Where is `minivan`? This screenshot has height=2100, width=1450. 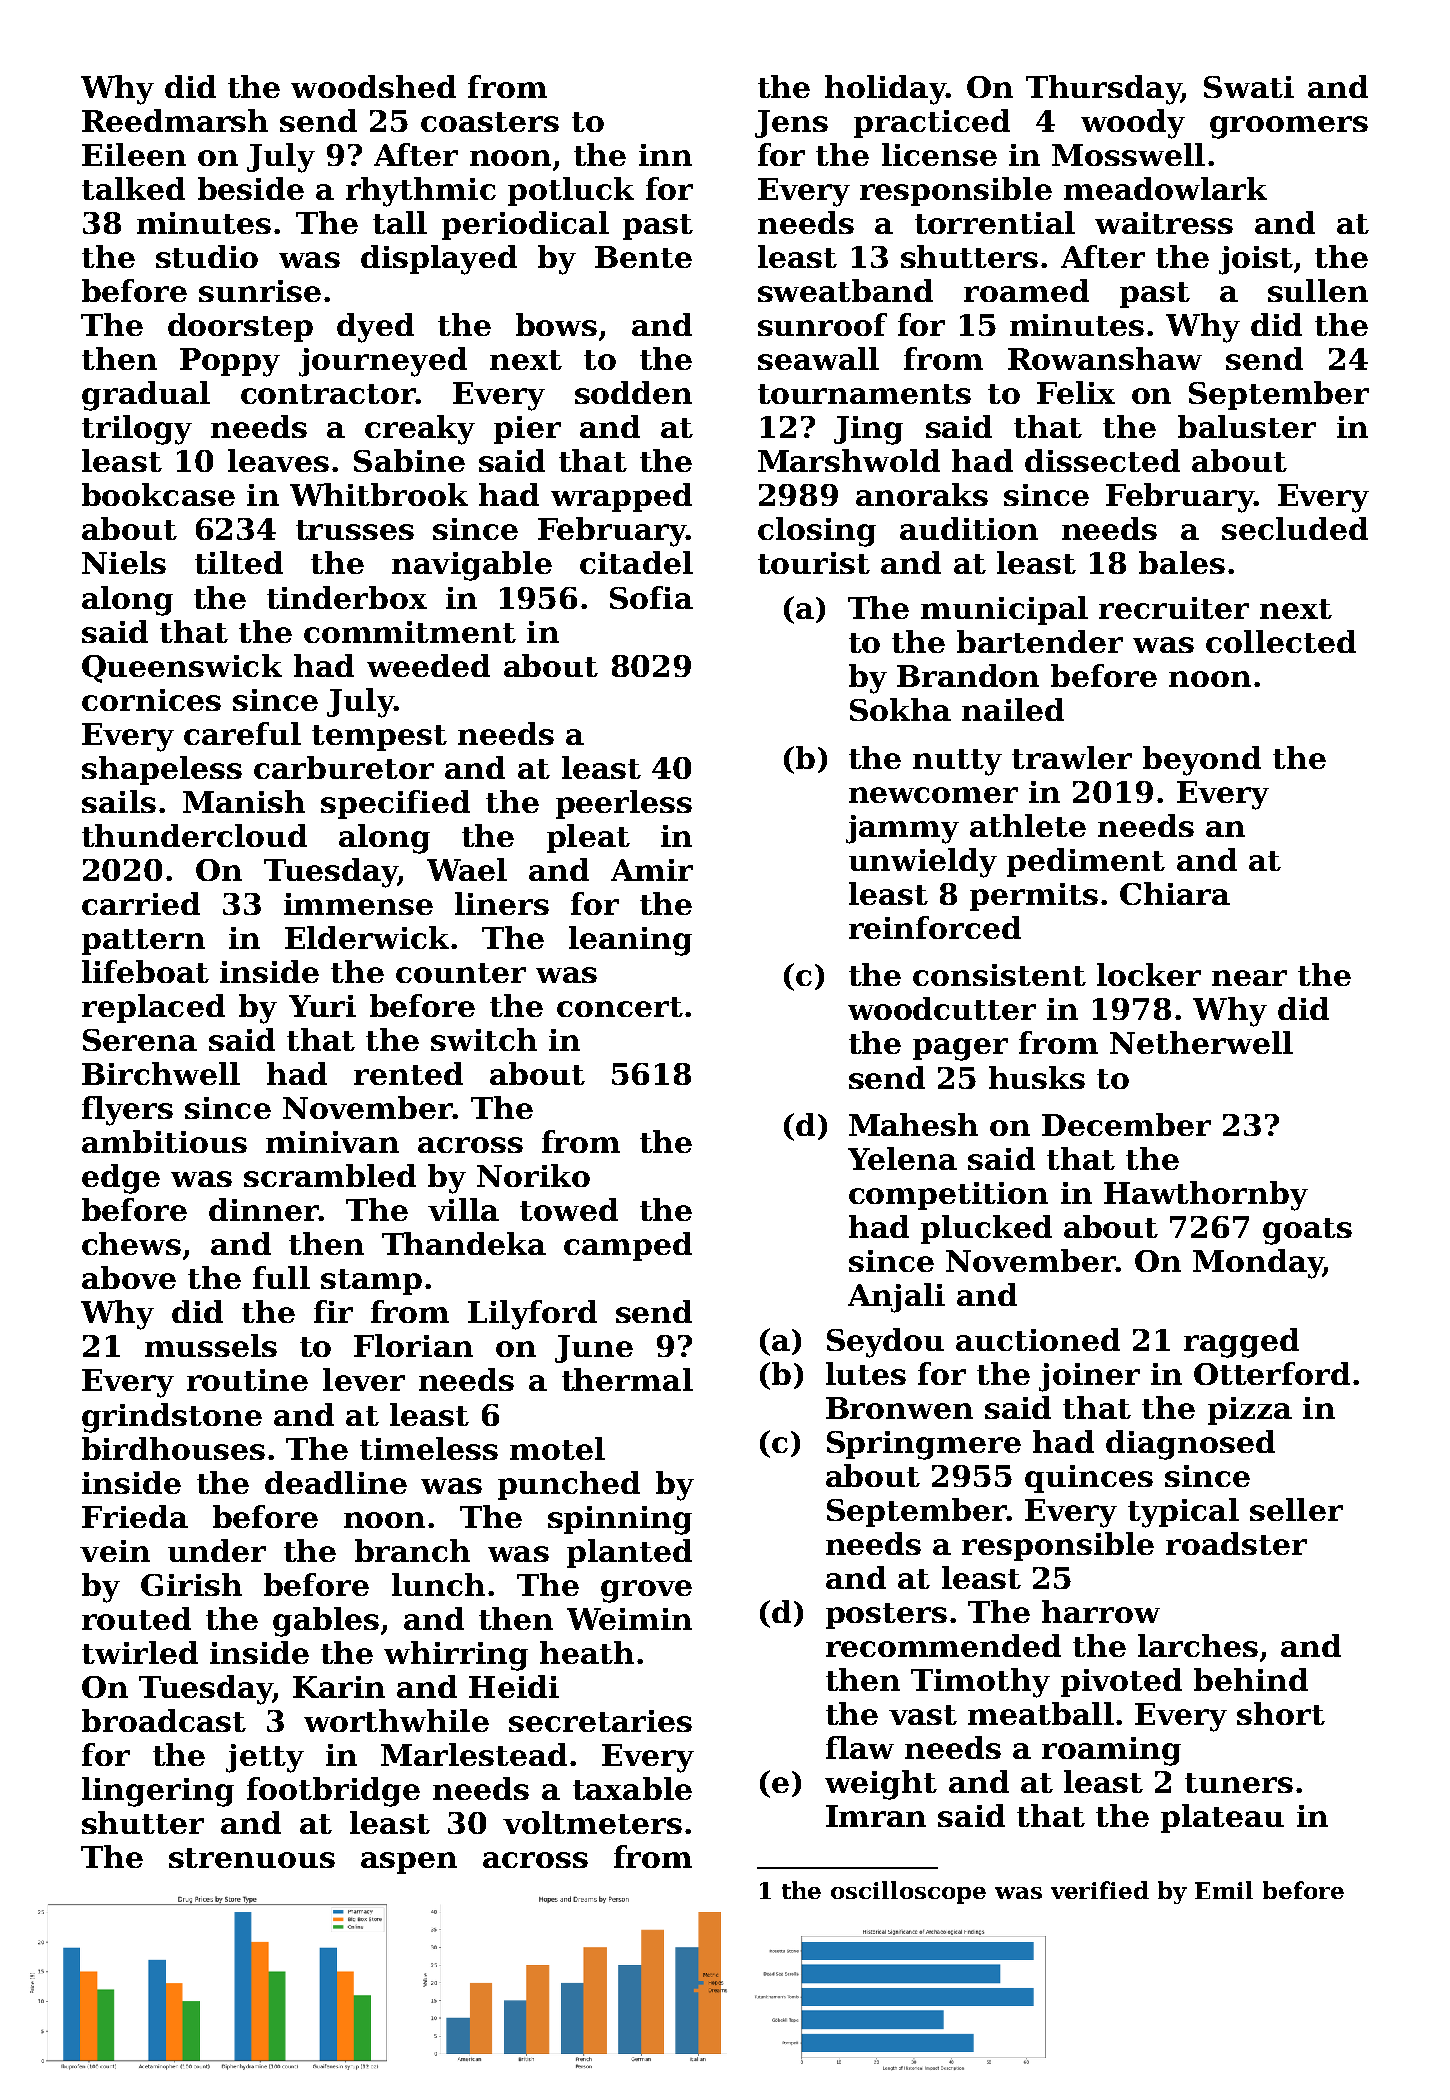
minivan is located at coordinates (332, 1142).
